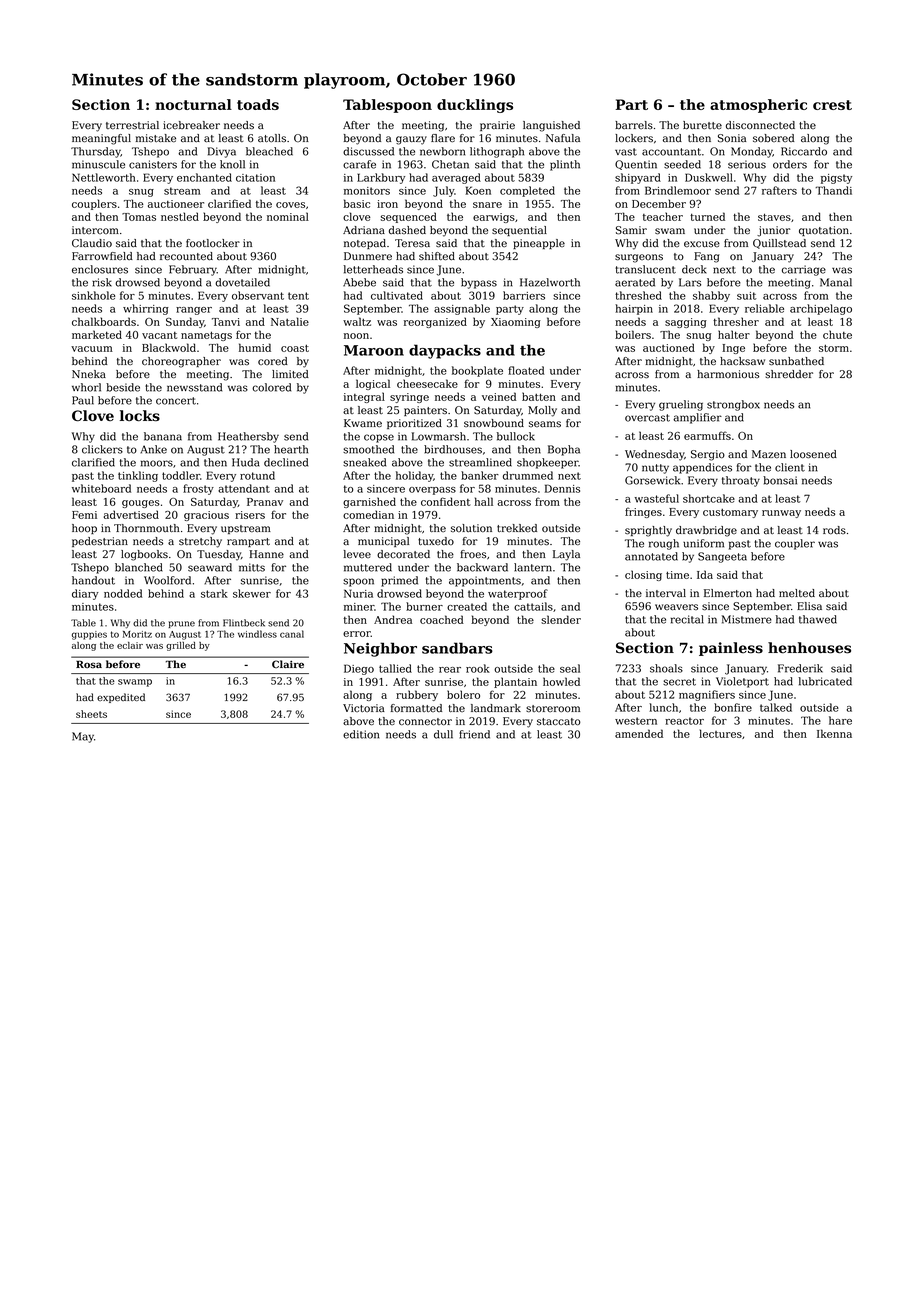 The image size is (924, 1308). Describe the element at coordinates (84, 515) in the page. I see `Femi` at that location.
